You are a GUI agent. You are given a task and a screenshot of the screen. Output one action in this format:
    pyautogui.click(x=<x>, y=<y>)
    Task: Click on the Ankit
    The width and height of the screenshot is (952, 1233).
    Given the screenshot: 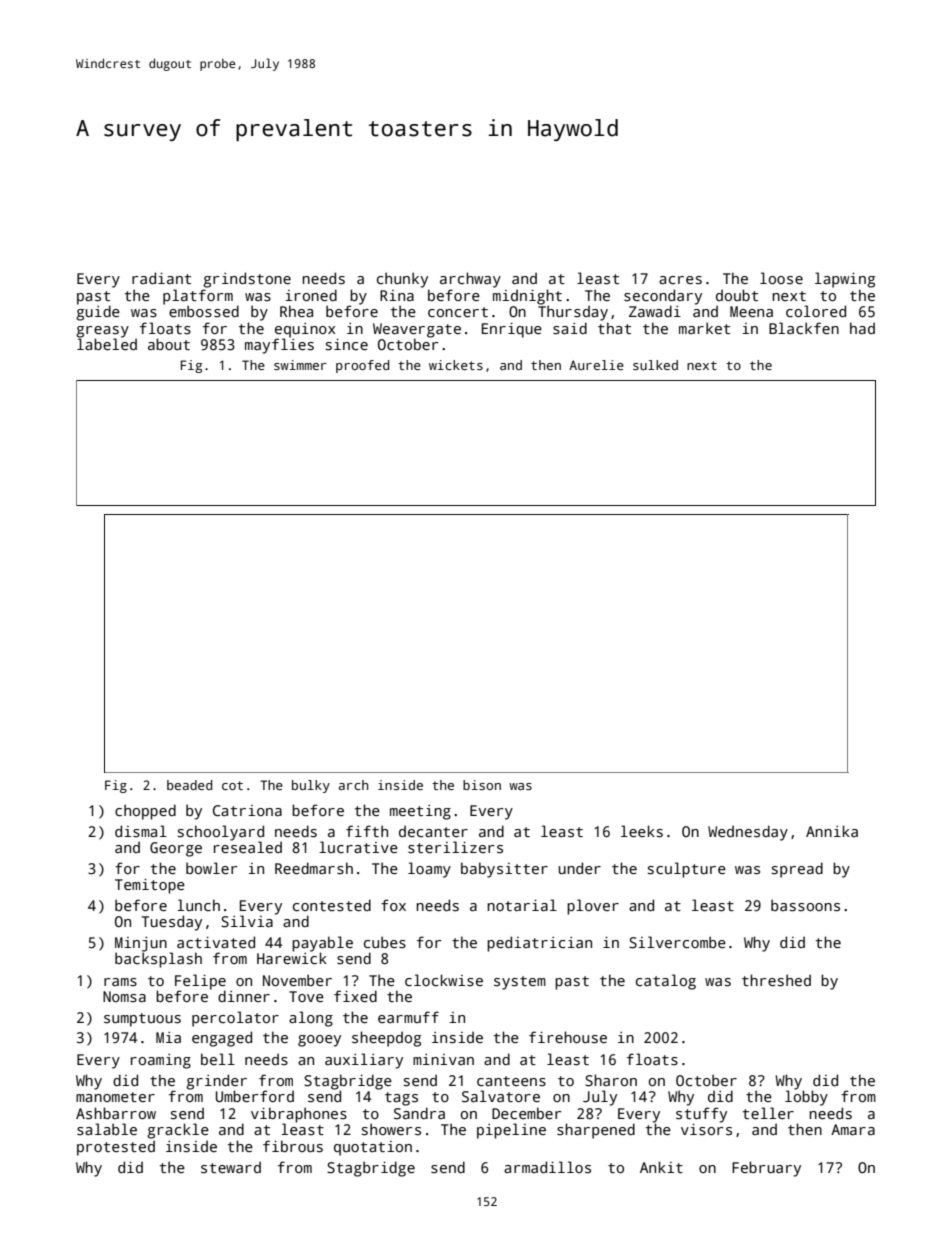 What is the action you would take?
    pyautogui.click(x=661, y=1167)
